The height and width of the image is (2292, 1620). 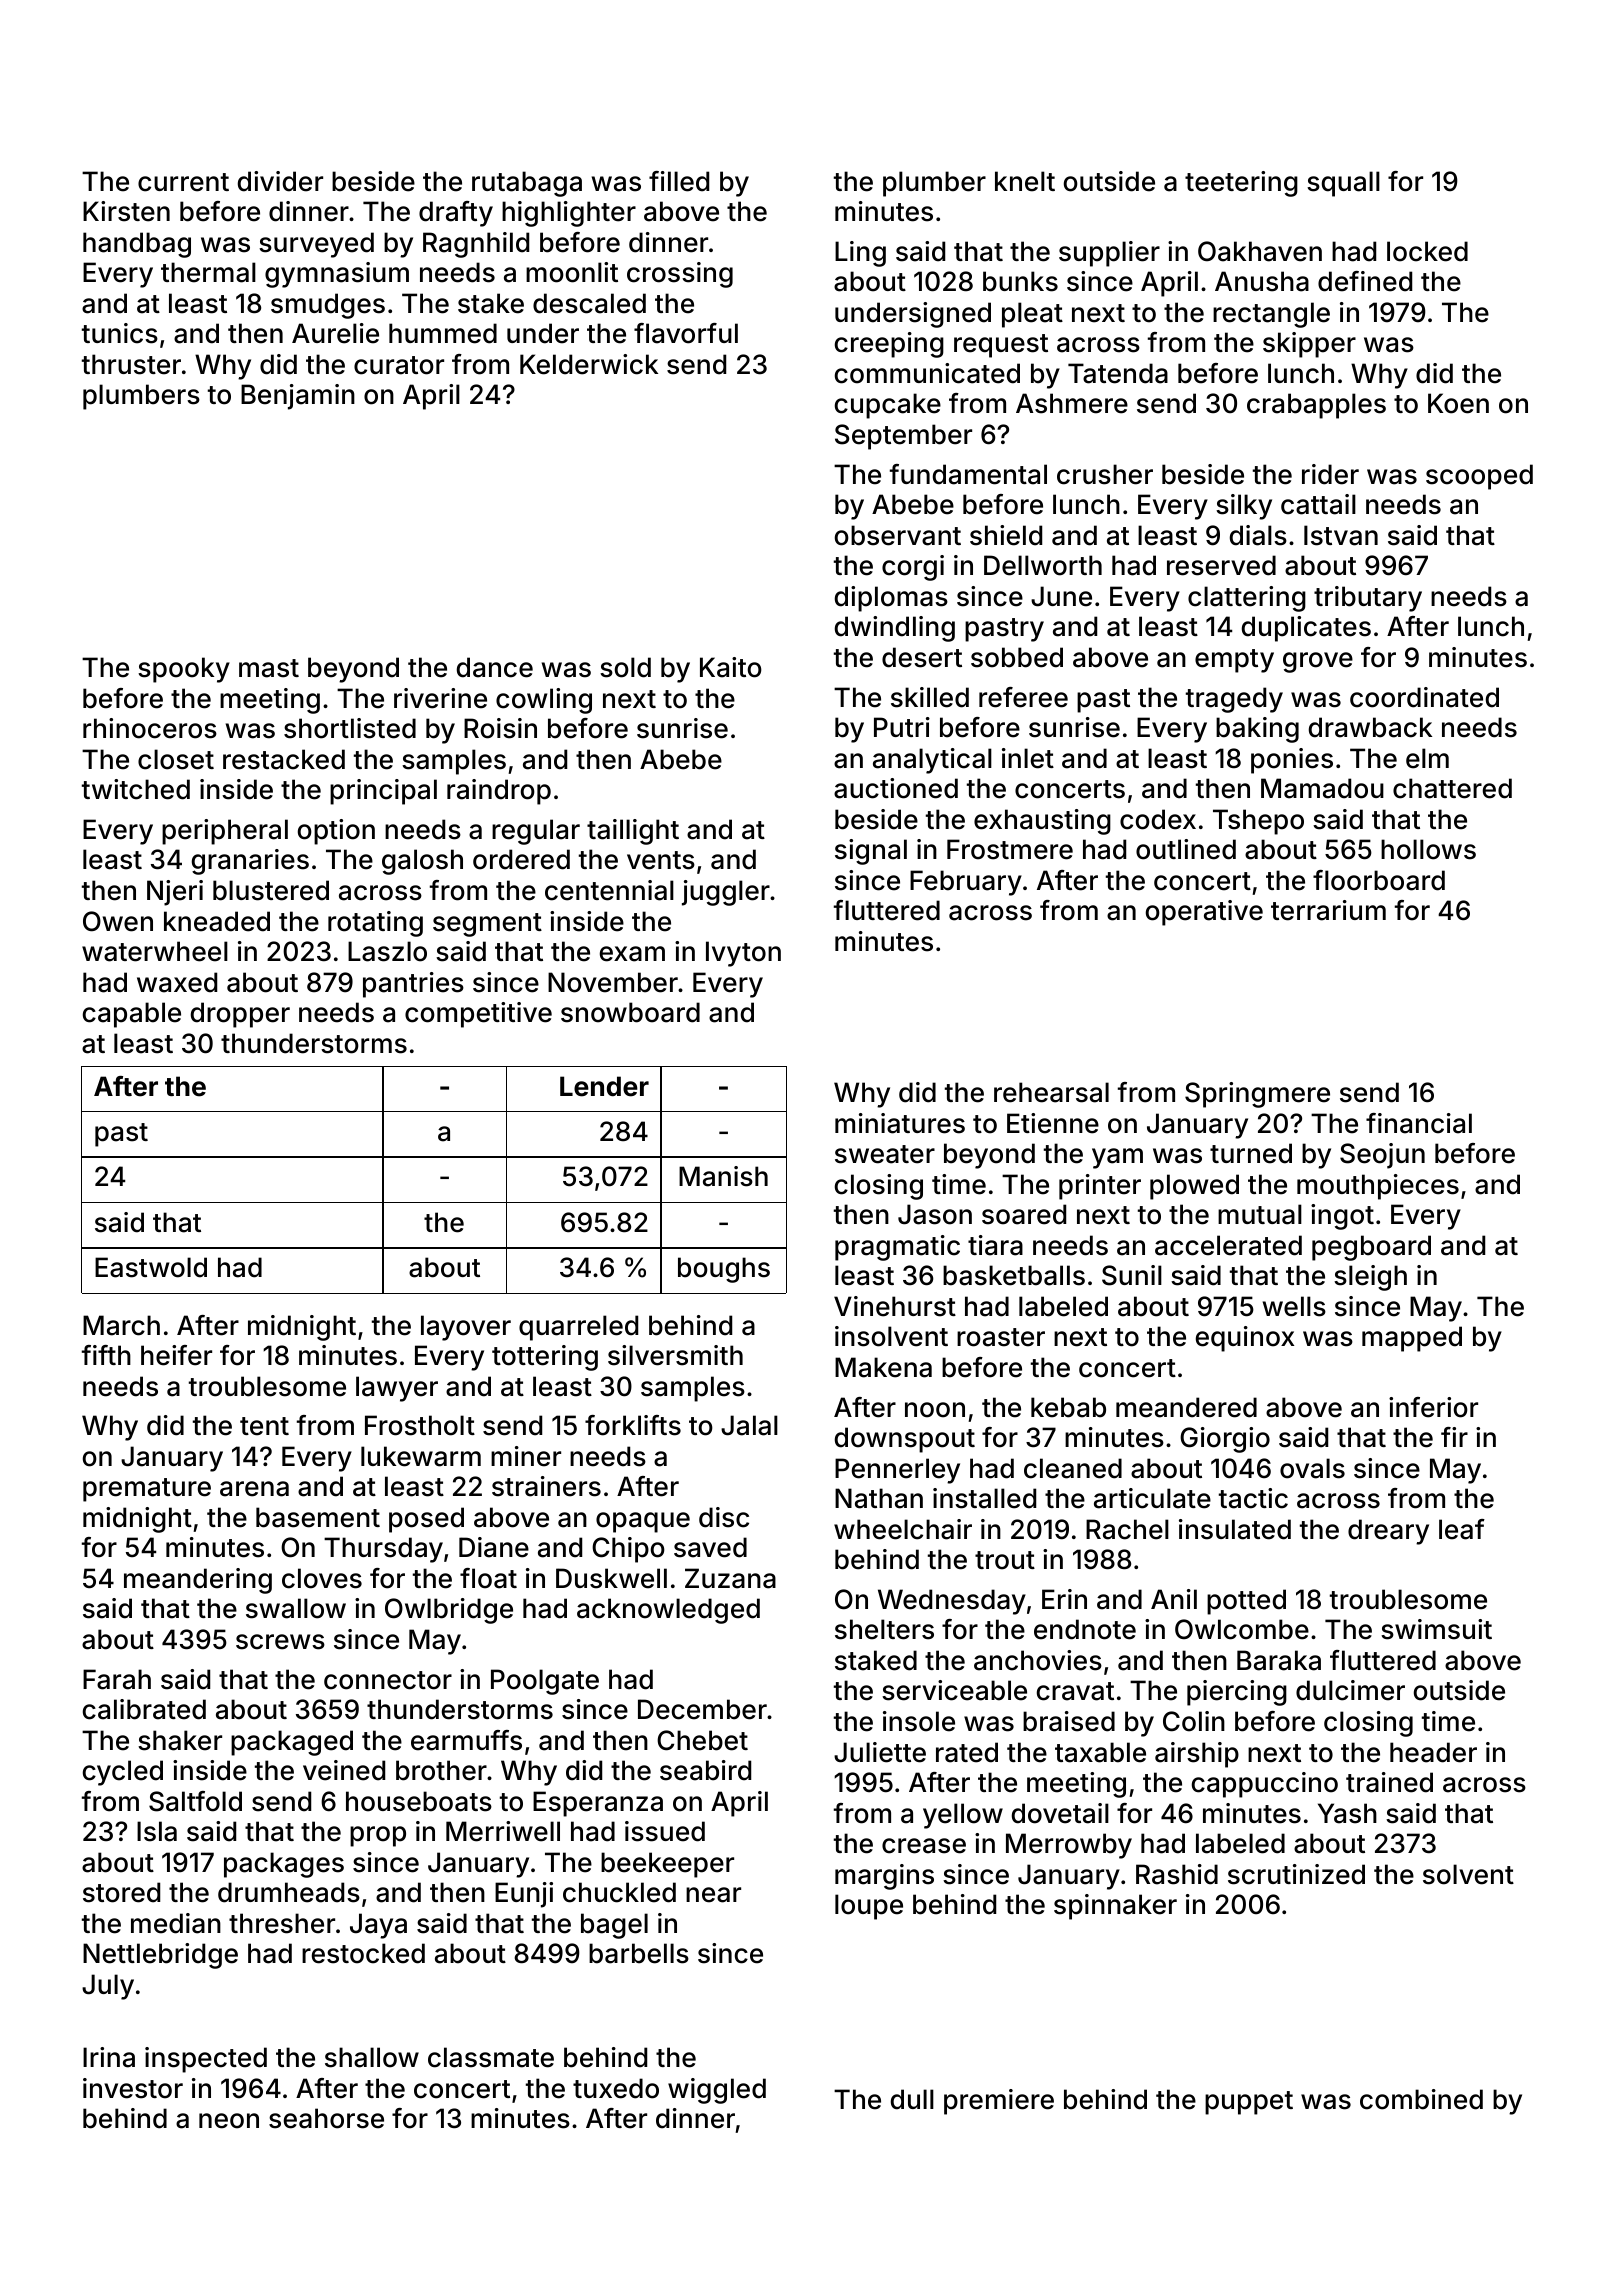 What do you see at coordinates (1234, 661) in the image?
I see `empty` at bounding box center [1234, 661].
